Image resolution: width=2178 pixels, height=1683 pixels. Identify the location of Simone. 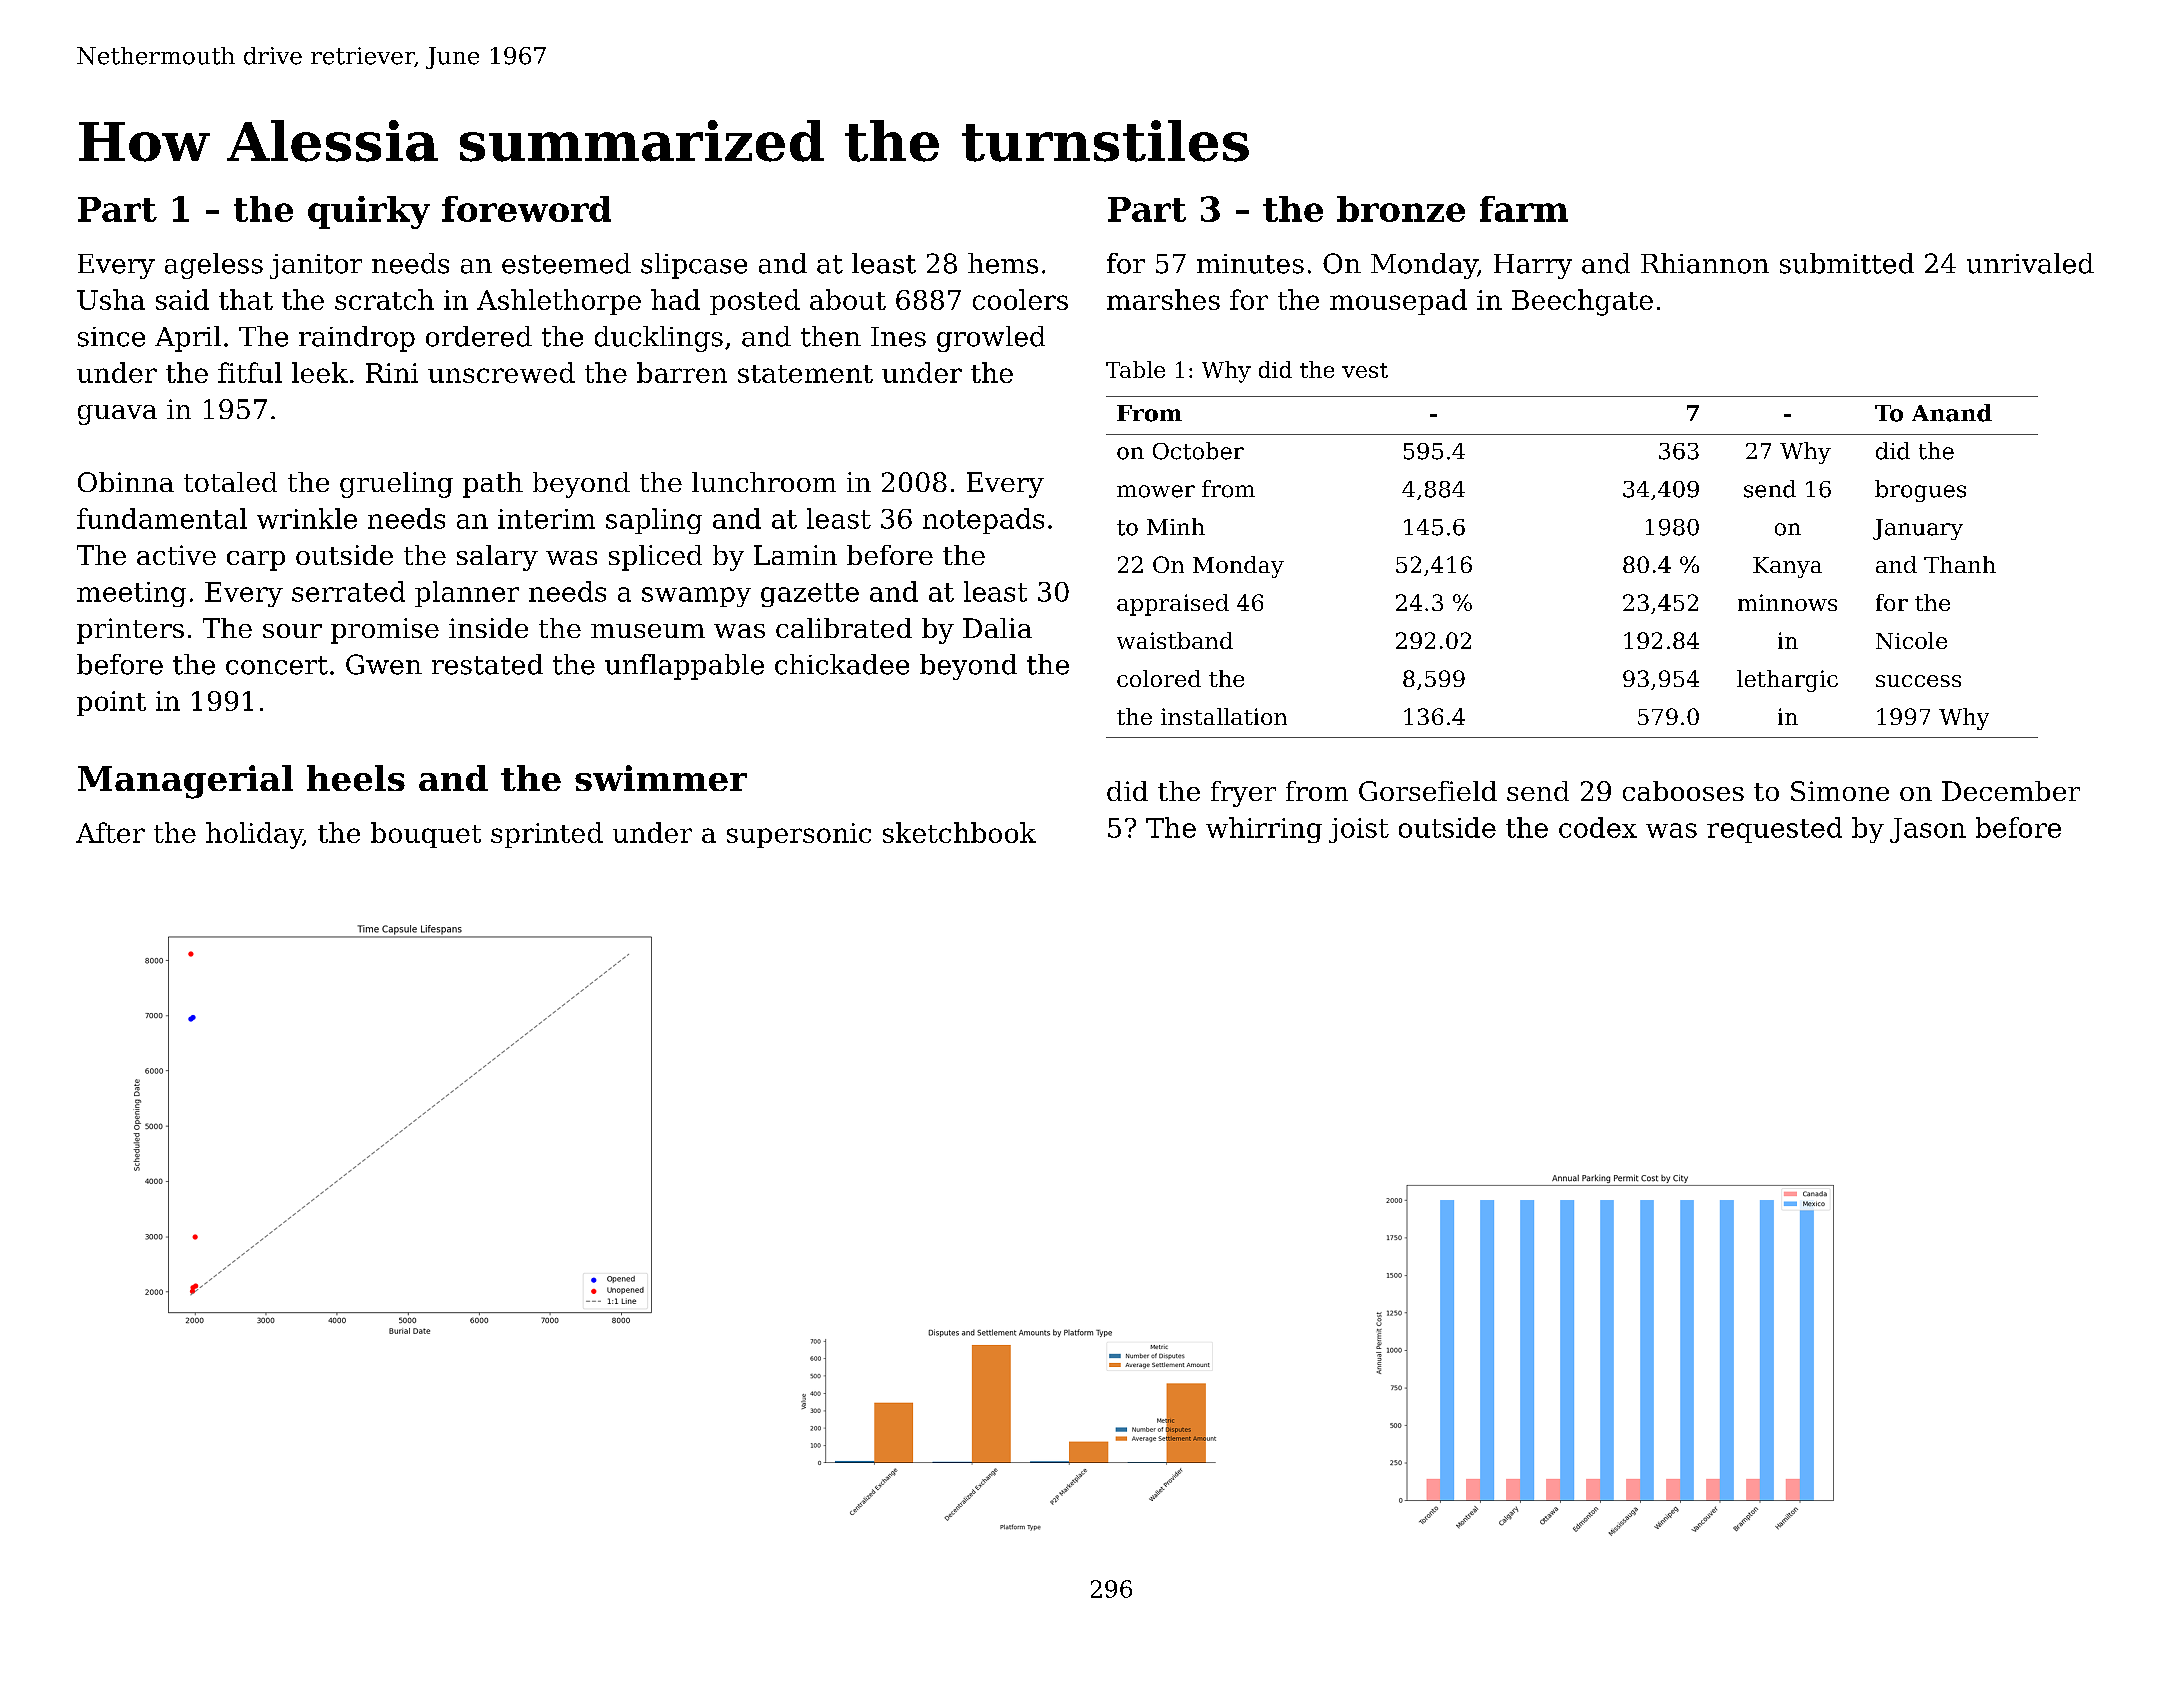
(1840, 791).
